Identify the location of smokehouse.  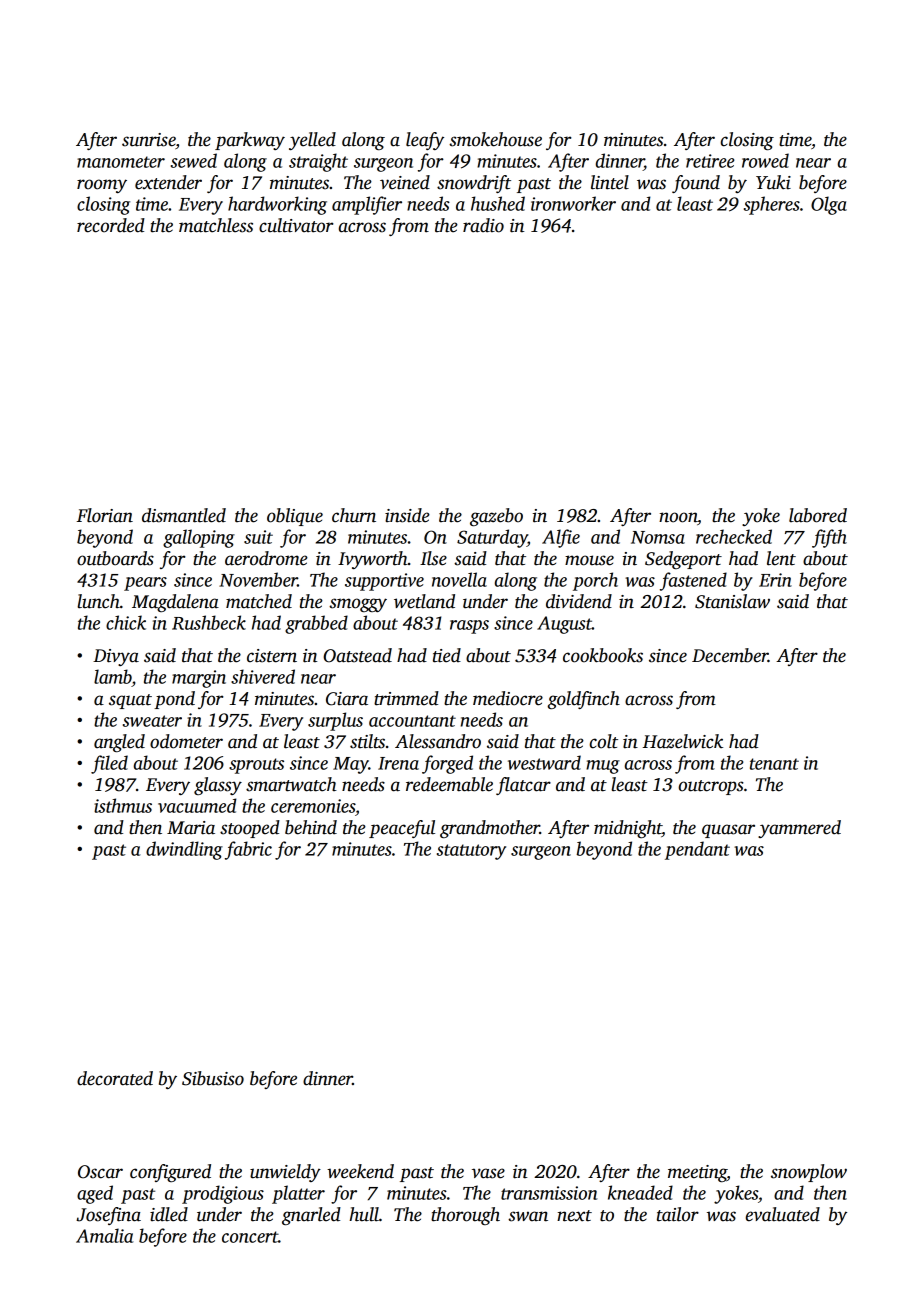
(495, 139).
